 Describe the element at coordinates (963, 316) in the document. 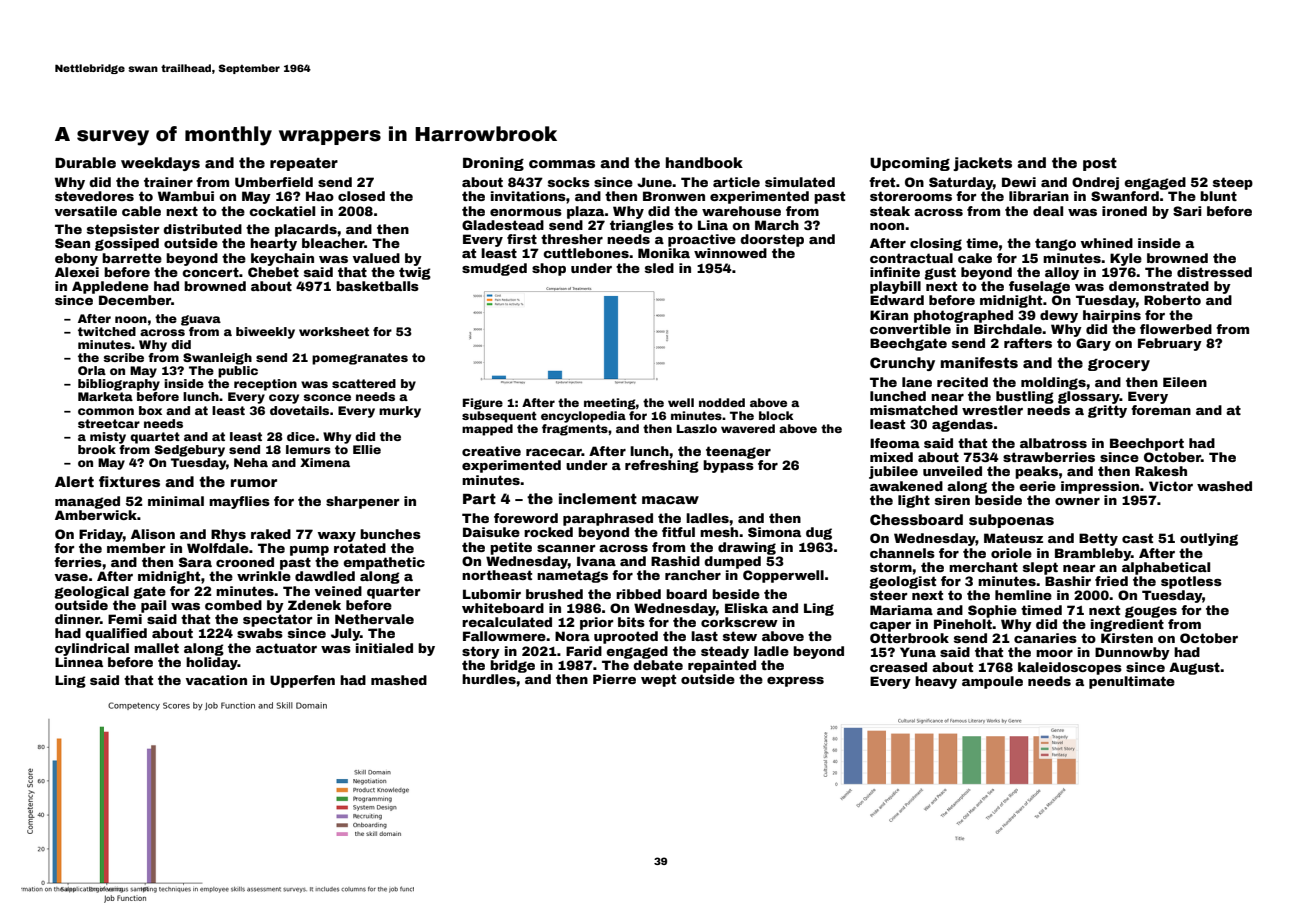

I see `photographed` at that location.
